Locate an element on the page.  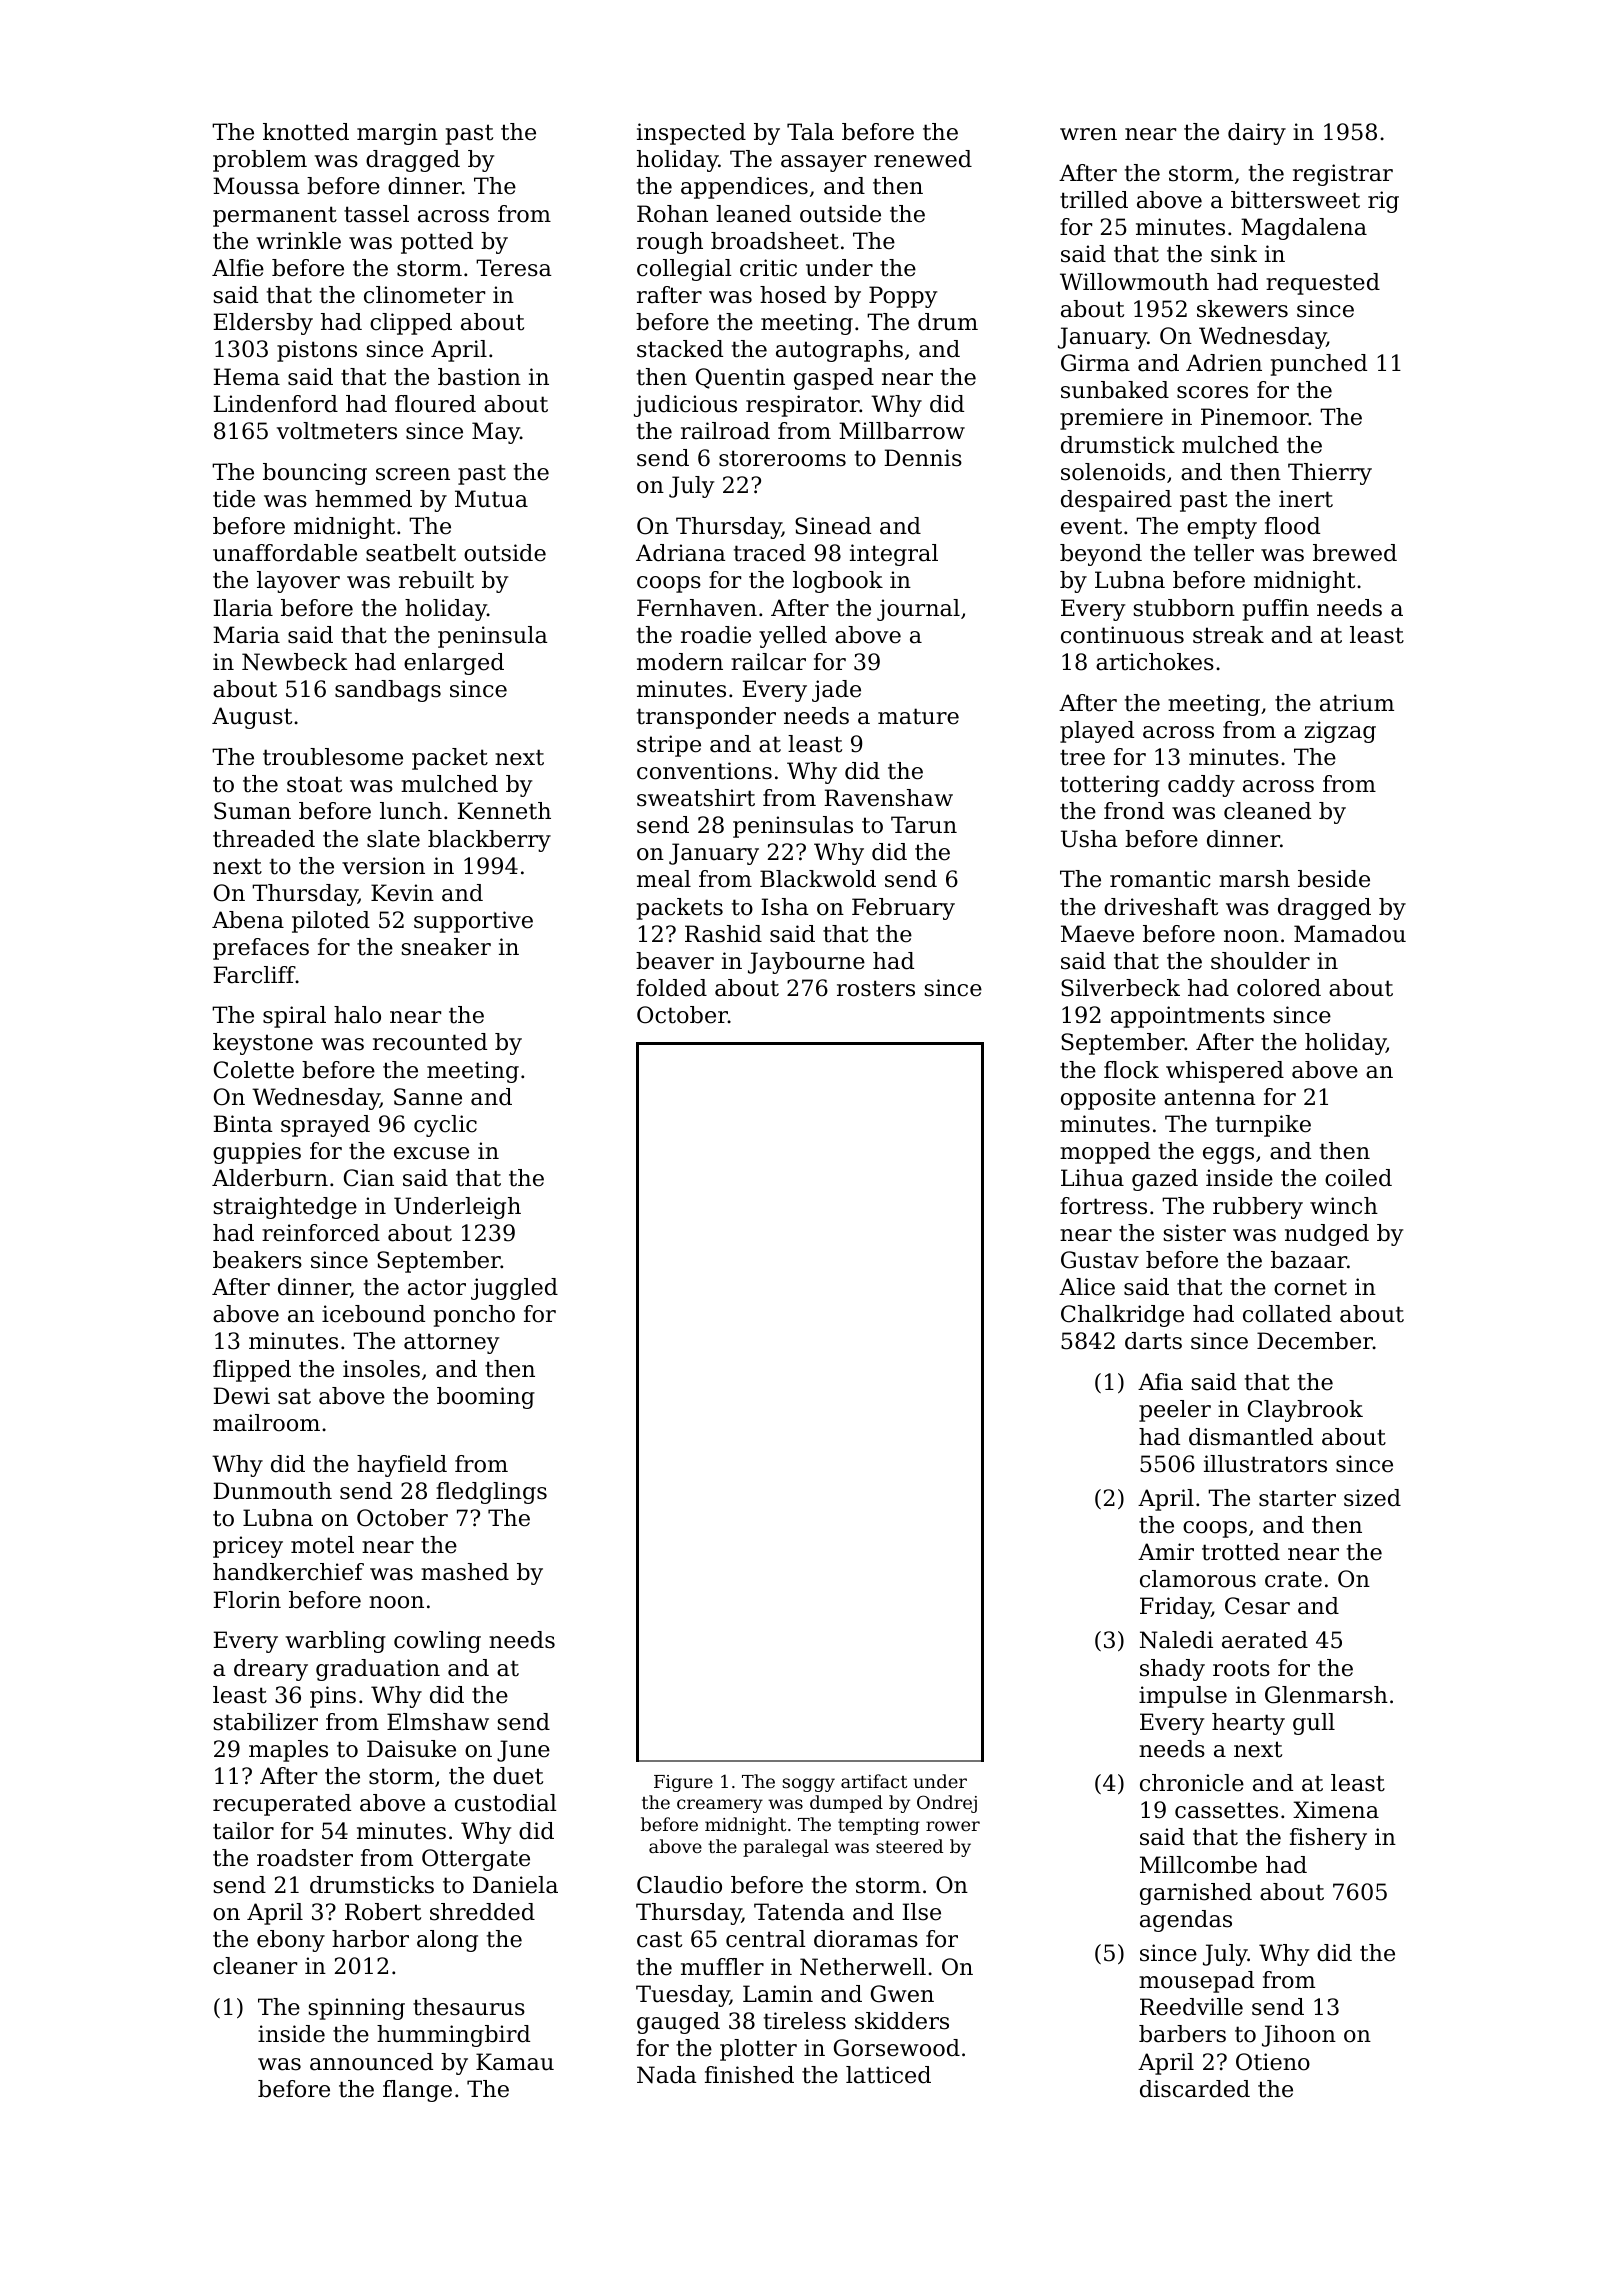
flock is located at coordinates (1131, 1070).
